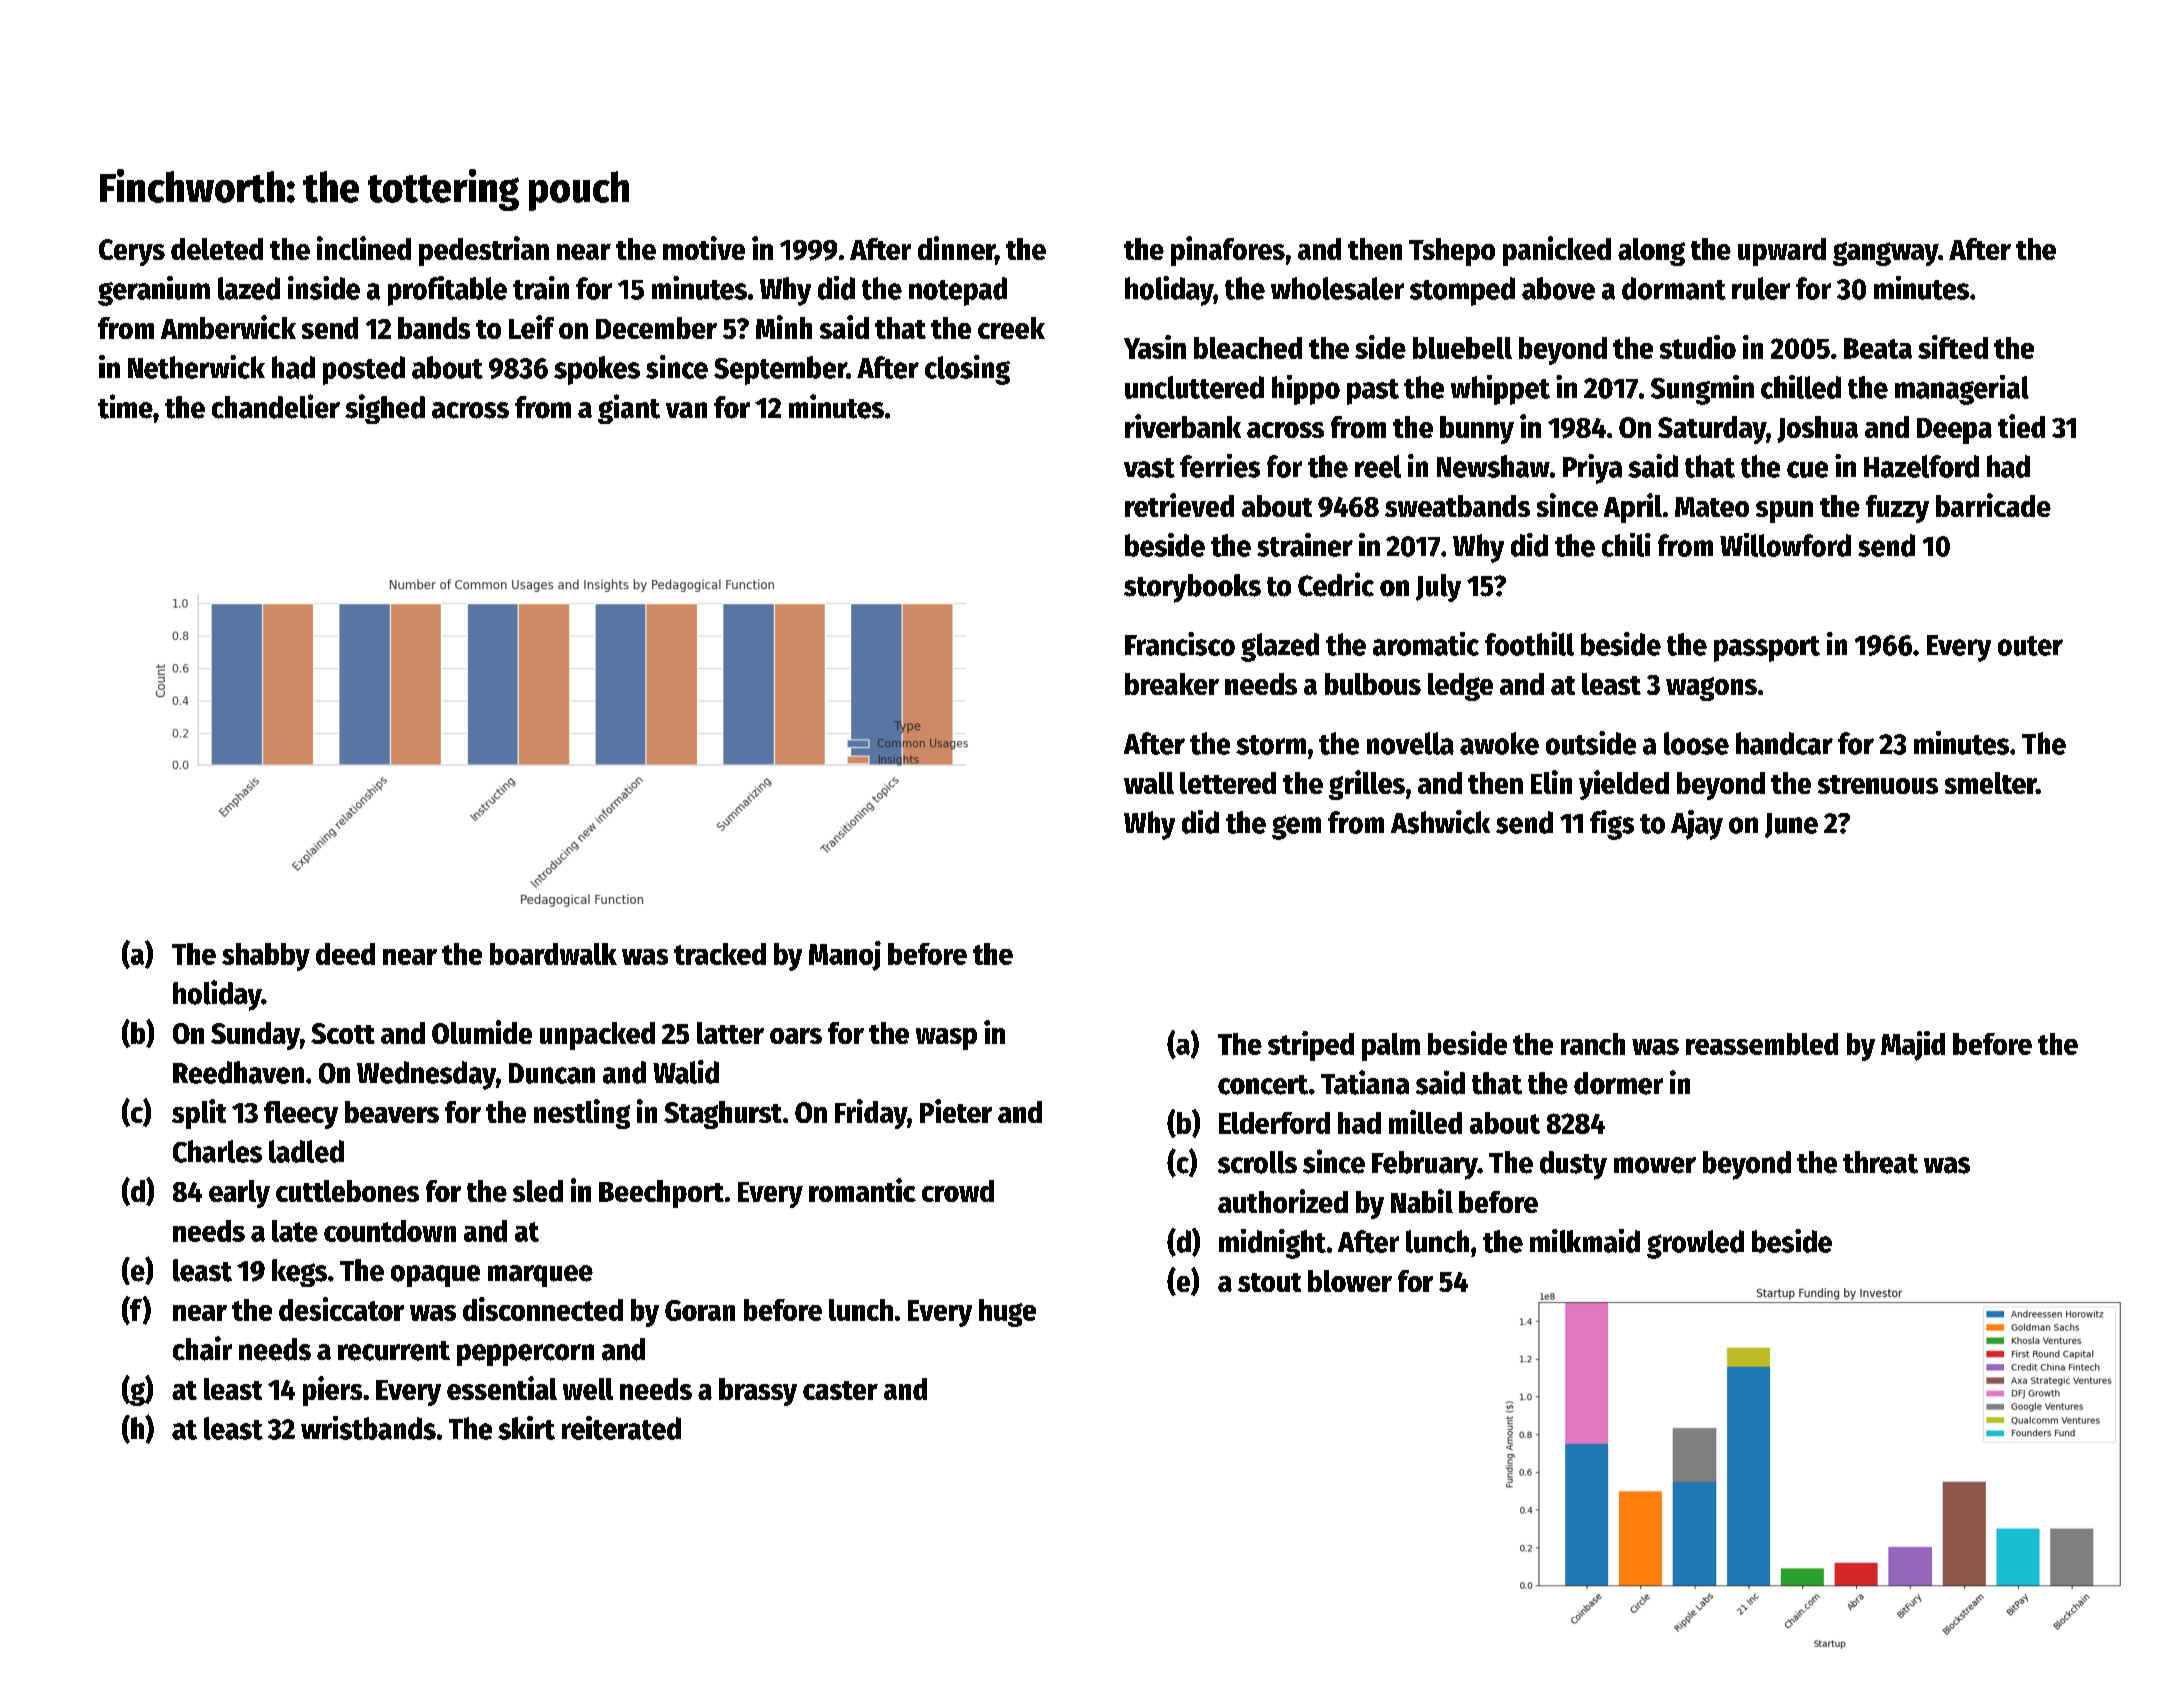 This image has height=1683, width=2178. I want to click on growled, so click(1695, 1244).
